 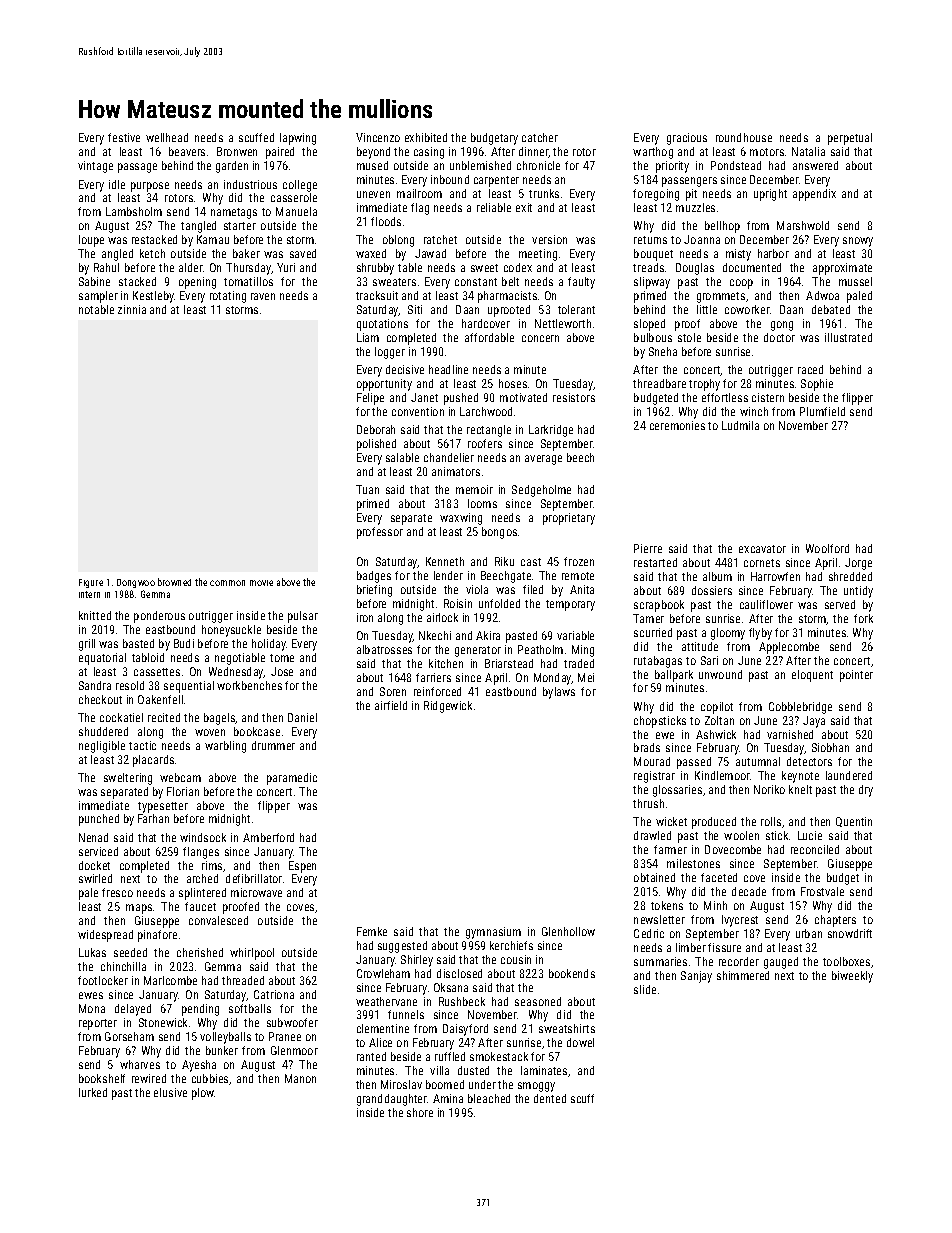 I want to click on plow, so click(x=203, y=1094).
